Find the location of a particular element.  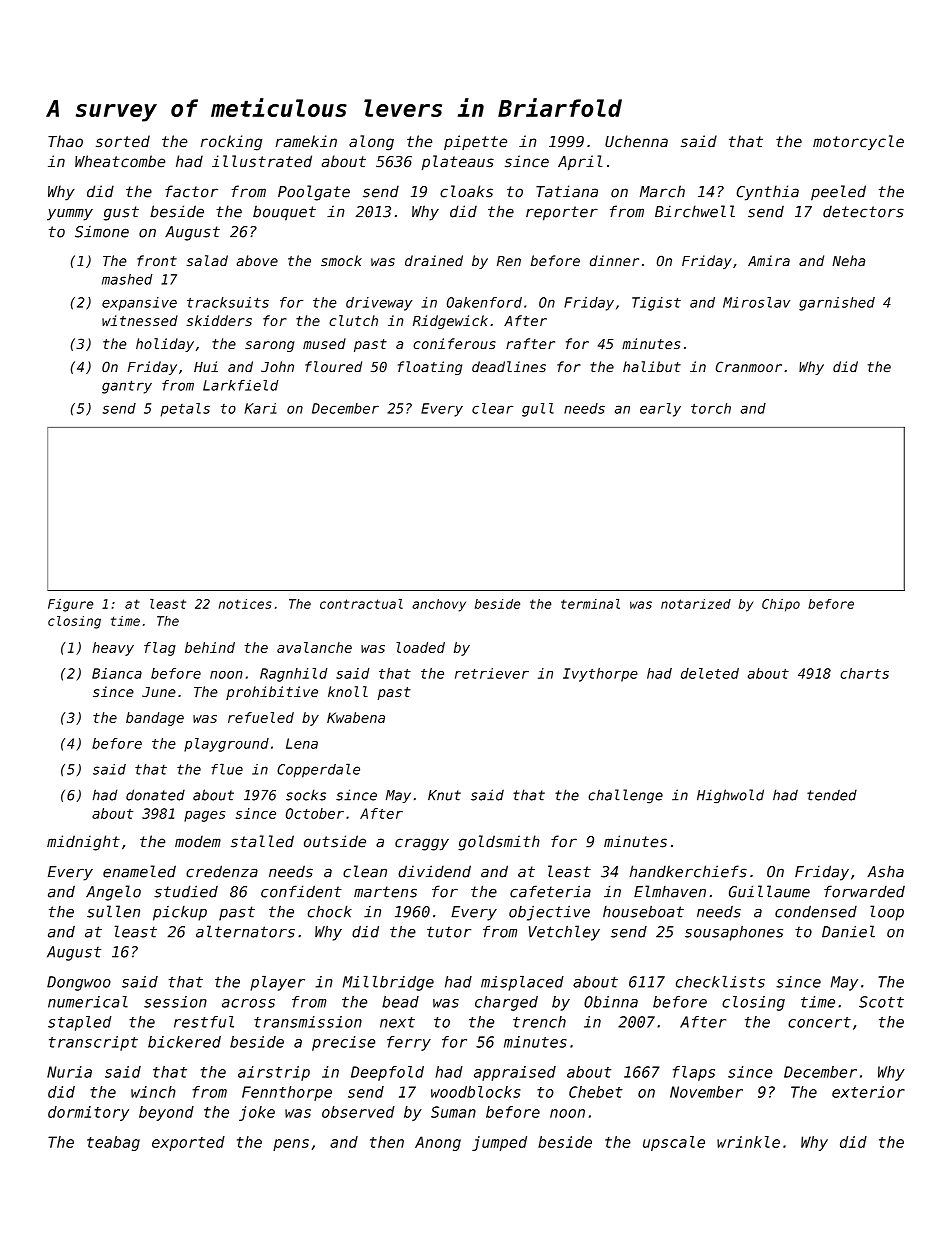

June is located at coordinates (159, 692).
